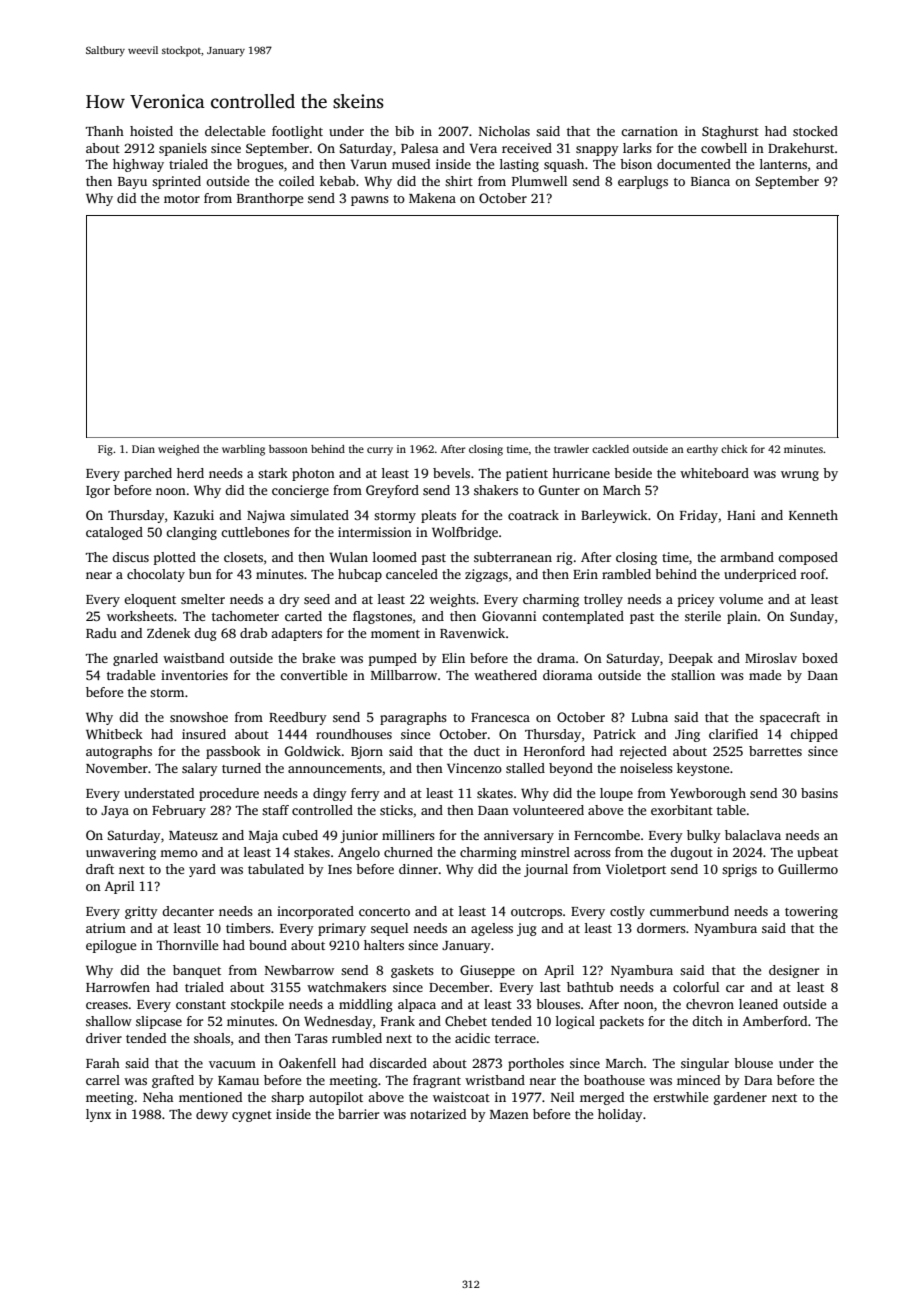 The image size is (924, 1308). What do you see at coordinates (714, 473) in the image?
I see `whiteboard` at bounding box center [714, 473].
